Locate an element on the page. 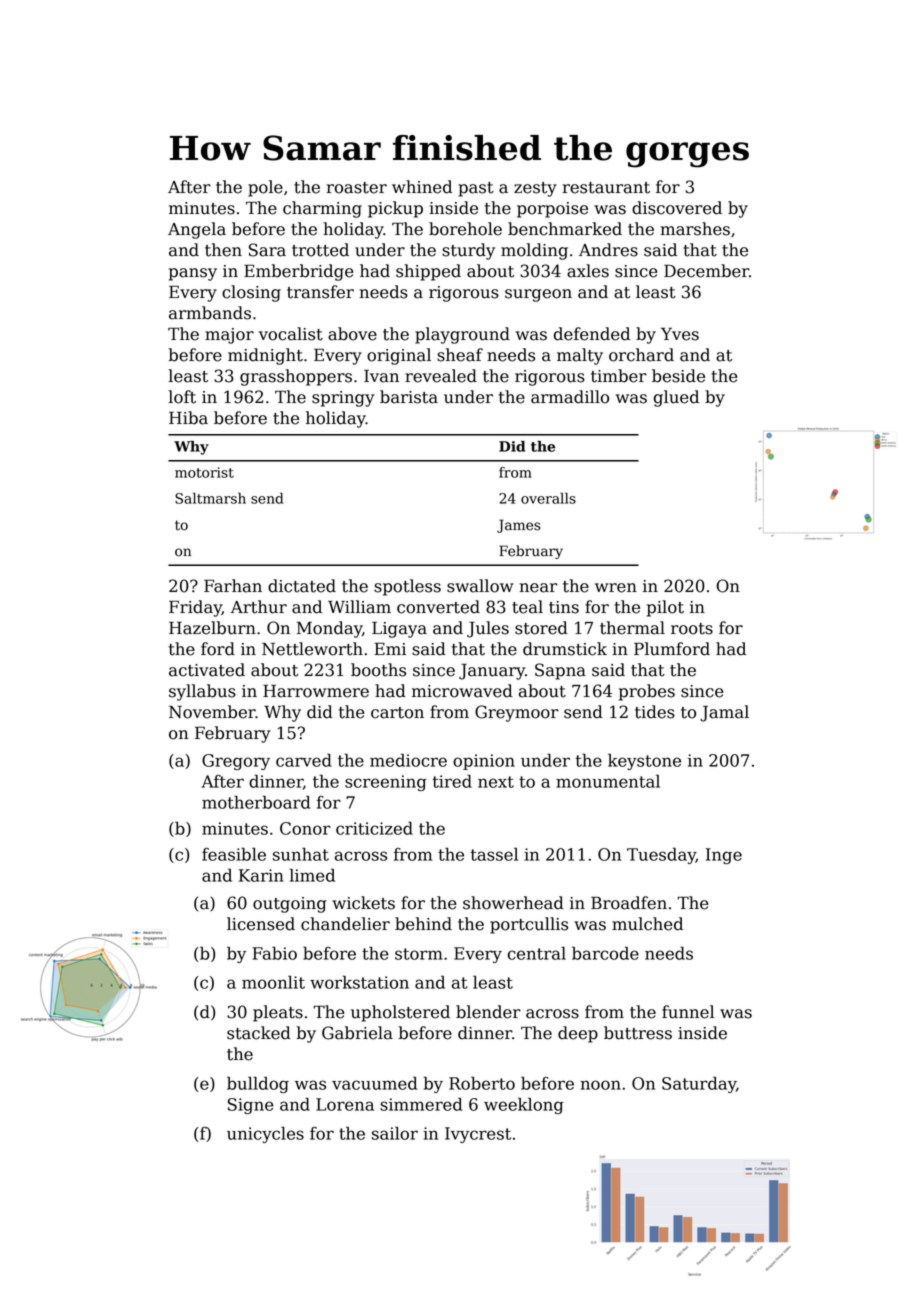 This page has width=924, height=1311. Yves is located at coordinates (680, 334).
